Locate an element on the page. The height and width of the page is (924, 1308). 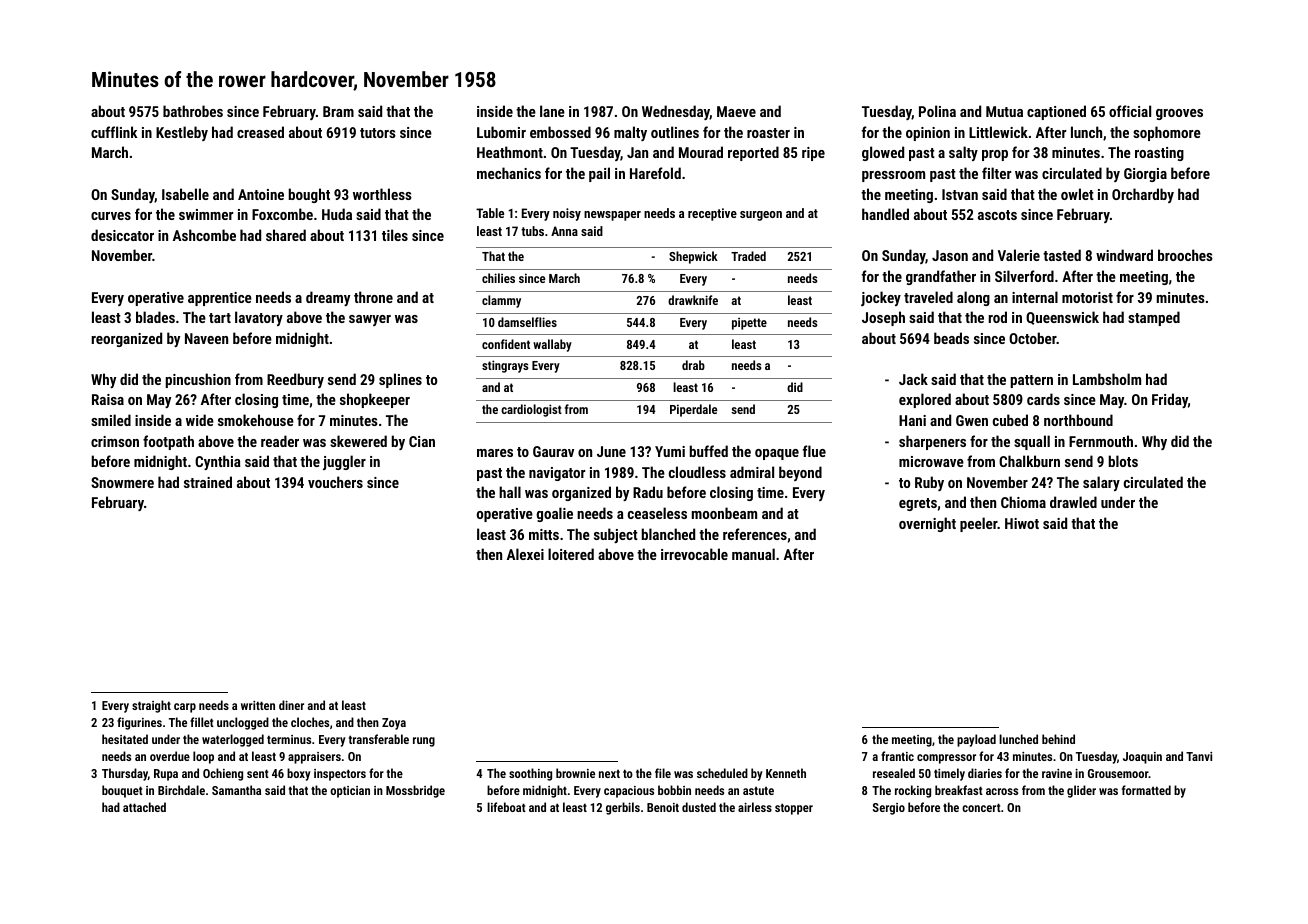
Polina is located at coordinates (937, 111).
